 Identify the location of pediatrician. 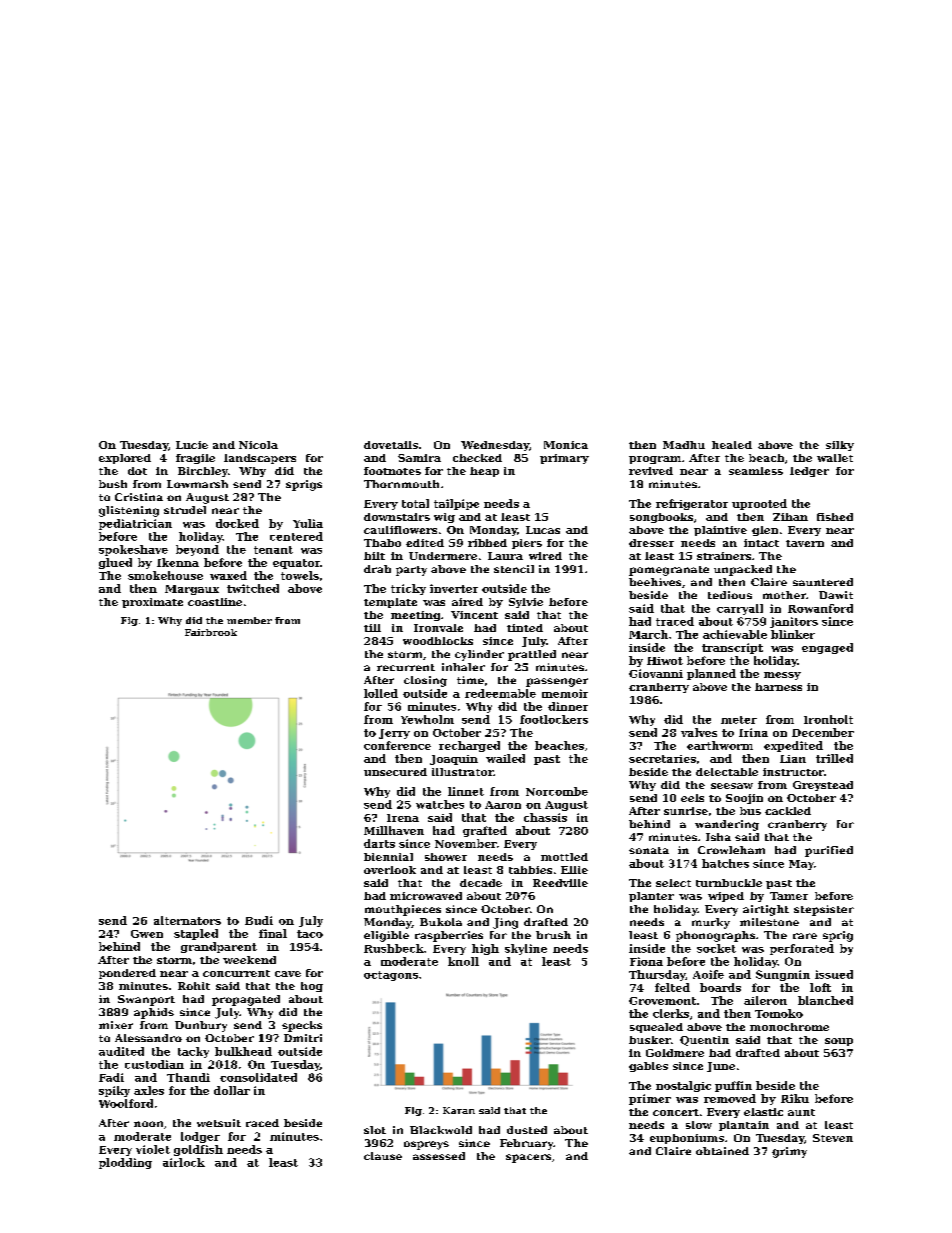
(135, 524).
